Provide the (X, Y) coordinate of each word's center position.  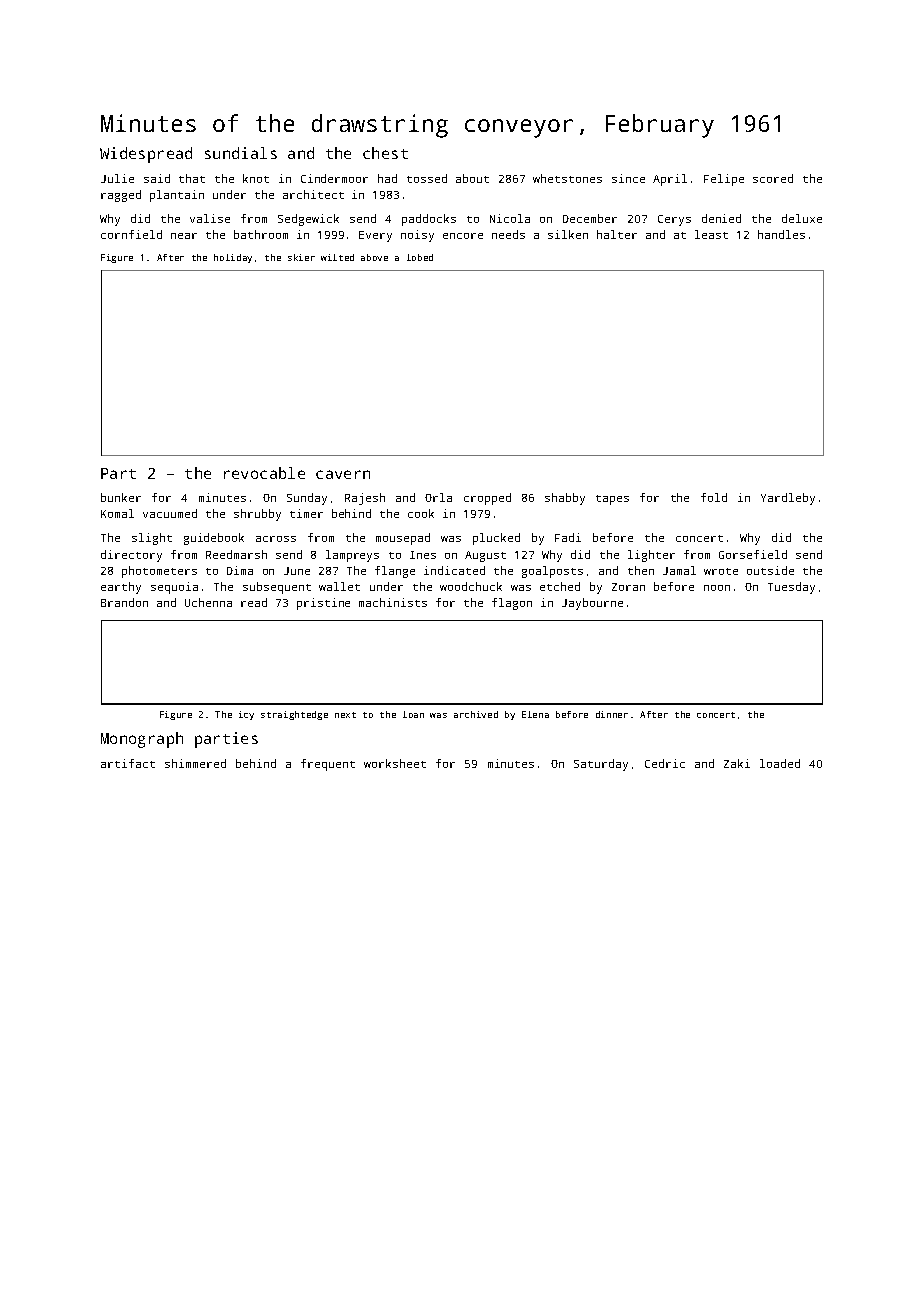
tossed (427, 178)
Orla (438, 497)
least (711, 234)
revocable (264, 473)
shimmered (195, 763)
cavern (343, 474)
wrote (721, 571)
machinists (393, 602)
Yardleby (788, 499)
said (157, 178)
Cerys (674, 220)
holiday (233, 258)
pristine (323, 604)
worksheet (395, 763)
